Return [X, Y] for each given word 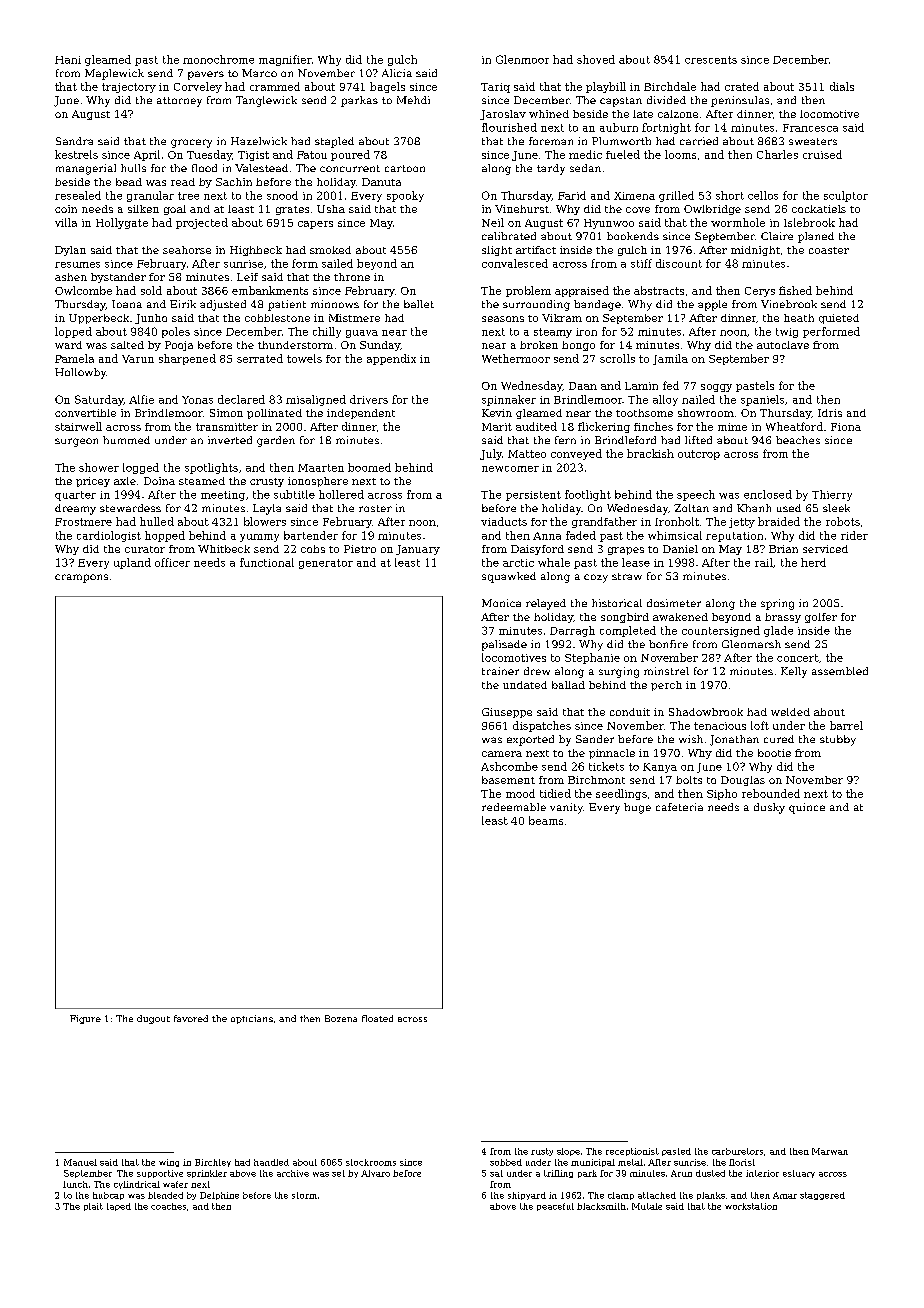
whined [549, 114]
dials [842, 86]
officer [172, 562]
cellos [763, 195]
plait [93, 1207]
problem [528, 291]
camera [502, 754]
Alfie [141, 399]
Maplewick [114, 74]
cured [779, 739]
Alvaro [375, 1173]
